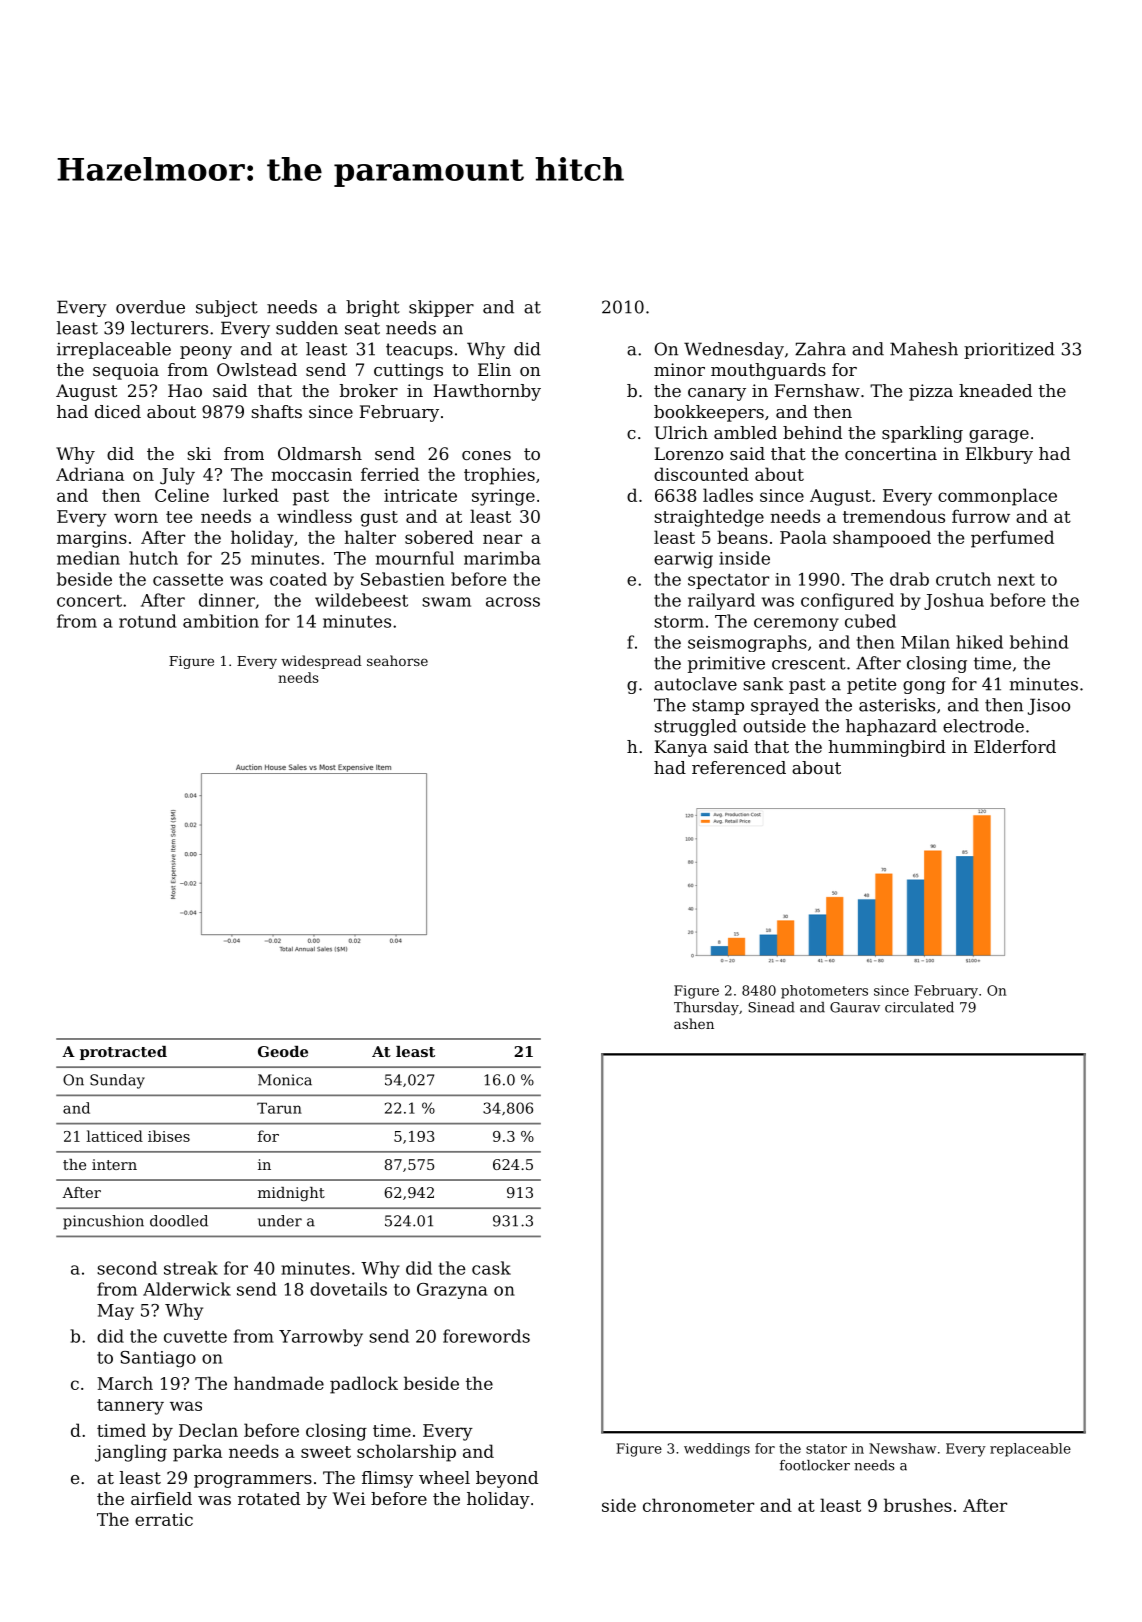 This page has height=1622, width=1142. What do you see at coordinates (321, 662) in the page?
I see `widespread` at bounding box center [321, 662].
